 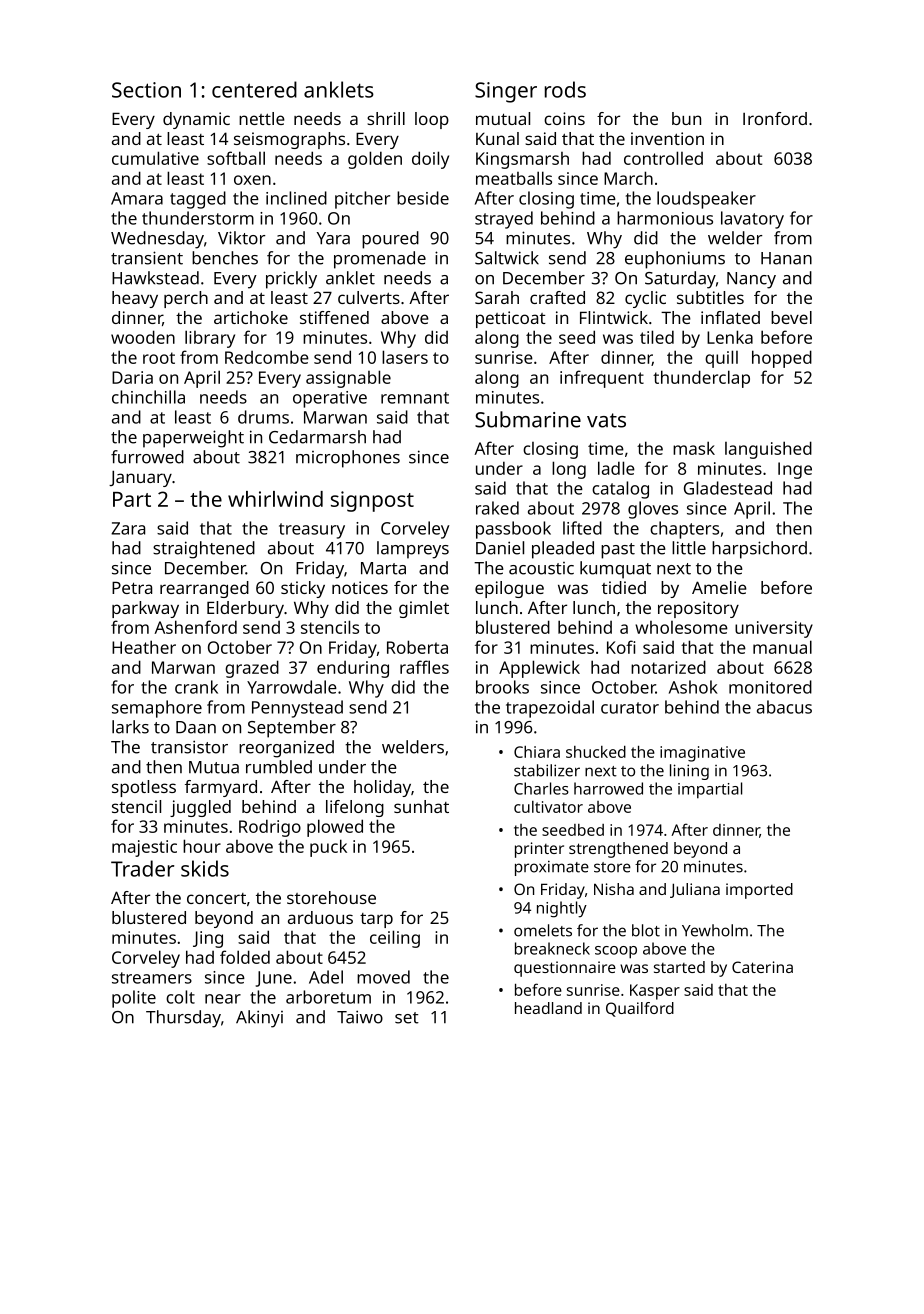 What do you see at coordinates (762, 967) in the image?
I see `Caterina` at bounding box center [762, 967].
